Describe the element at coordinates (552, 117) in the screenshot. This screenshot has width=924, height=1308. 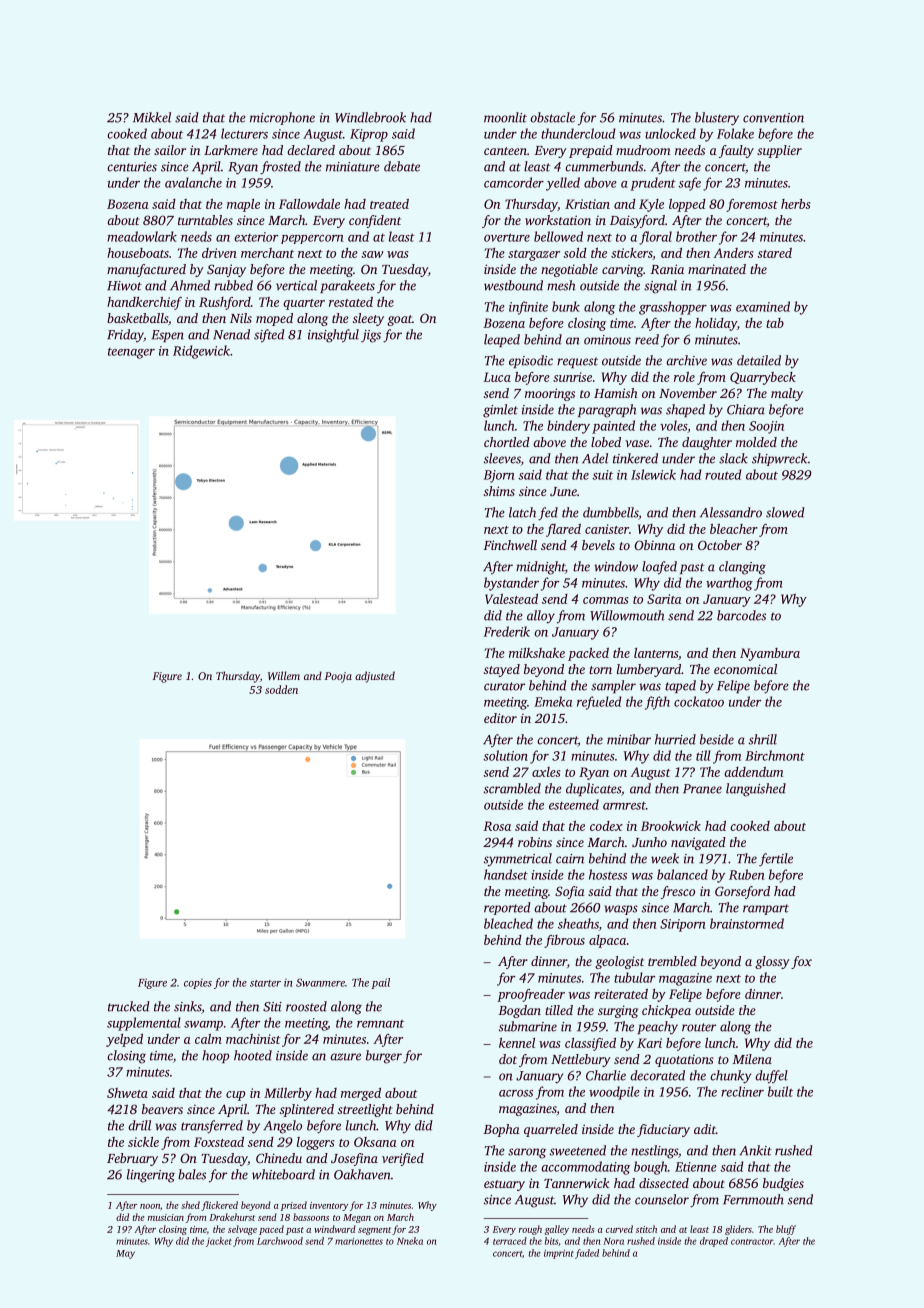
I see `obstacle` at that location.
